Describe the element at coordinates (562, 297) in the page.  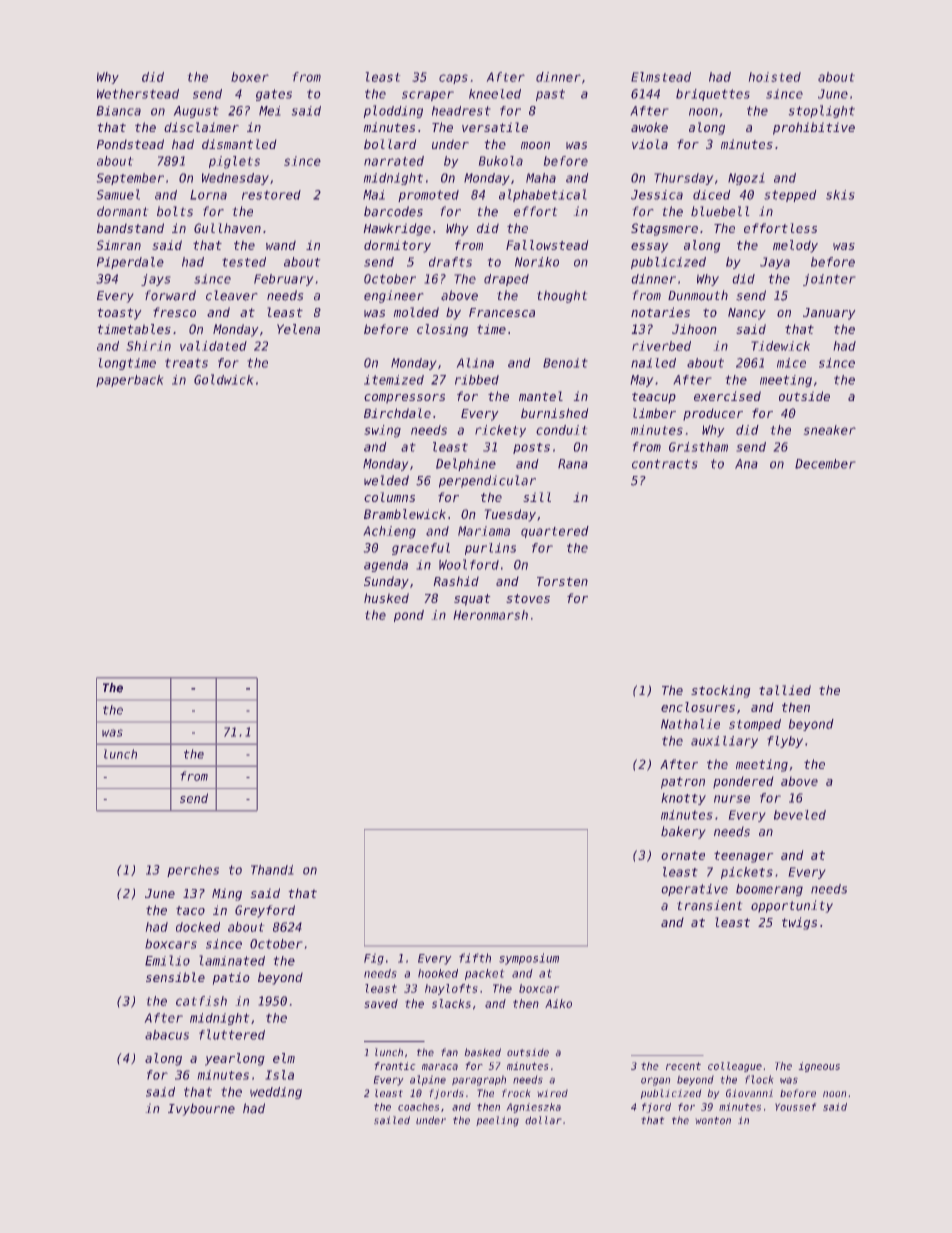
I see `thought` at that location.
